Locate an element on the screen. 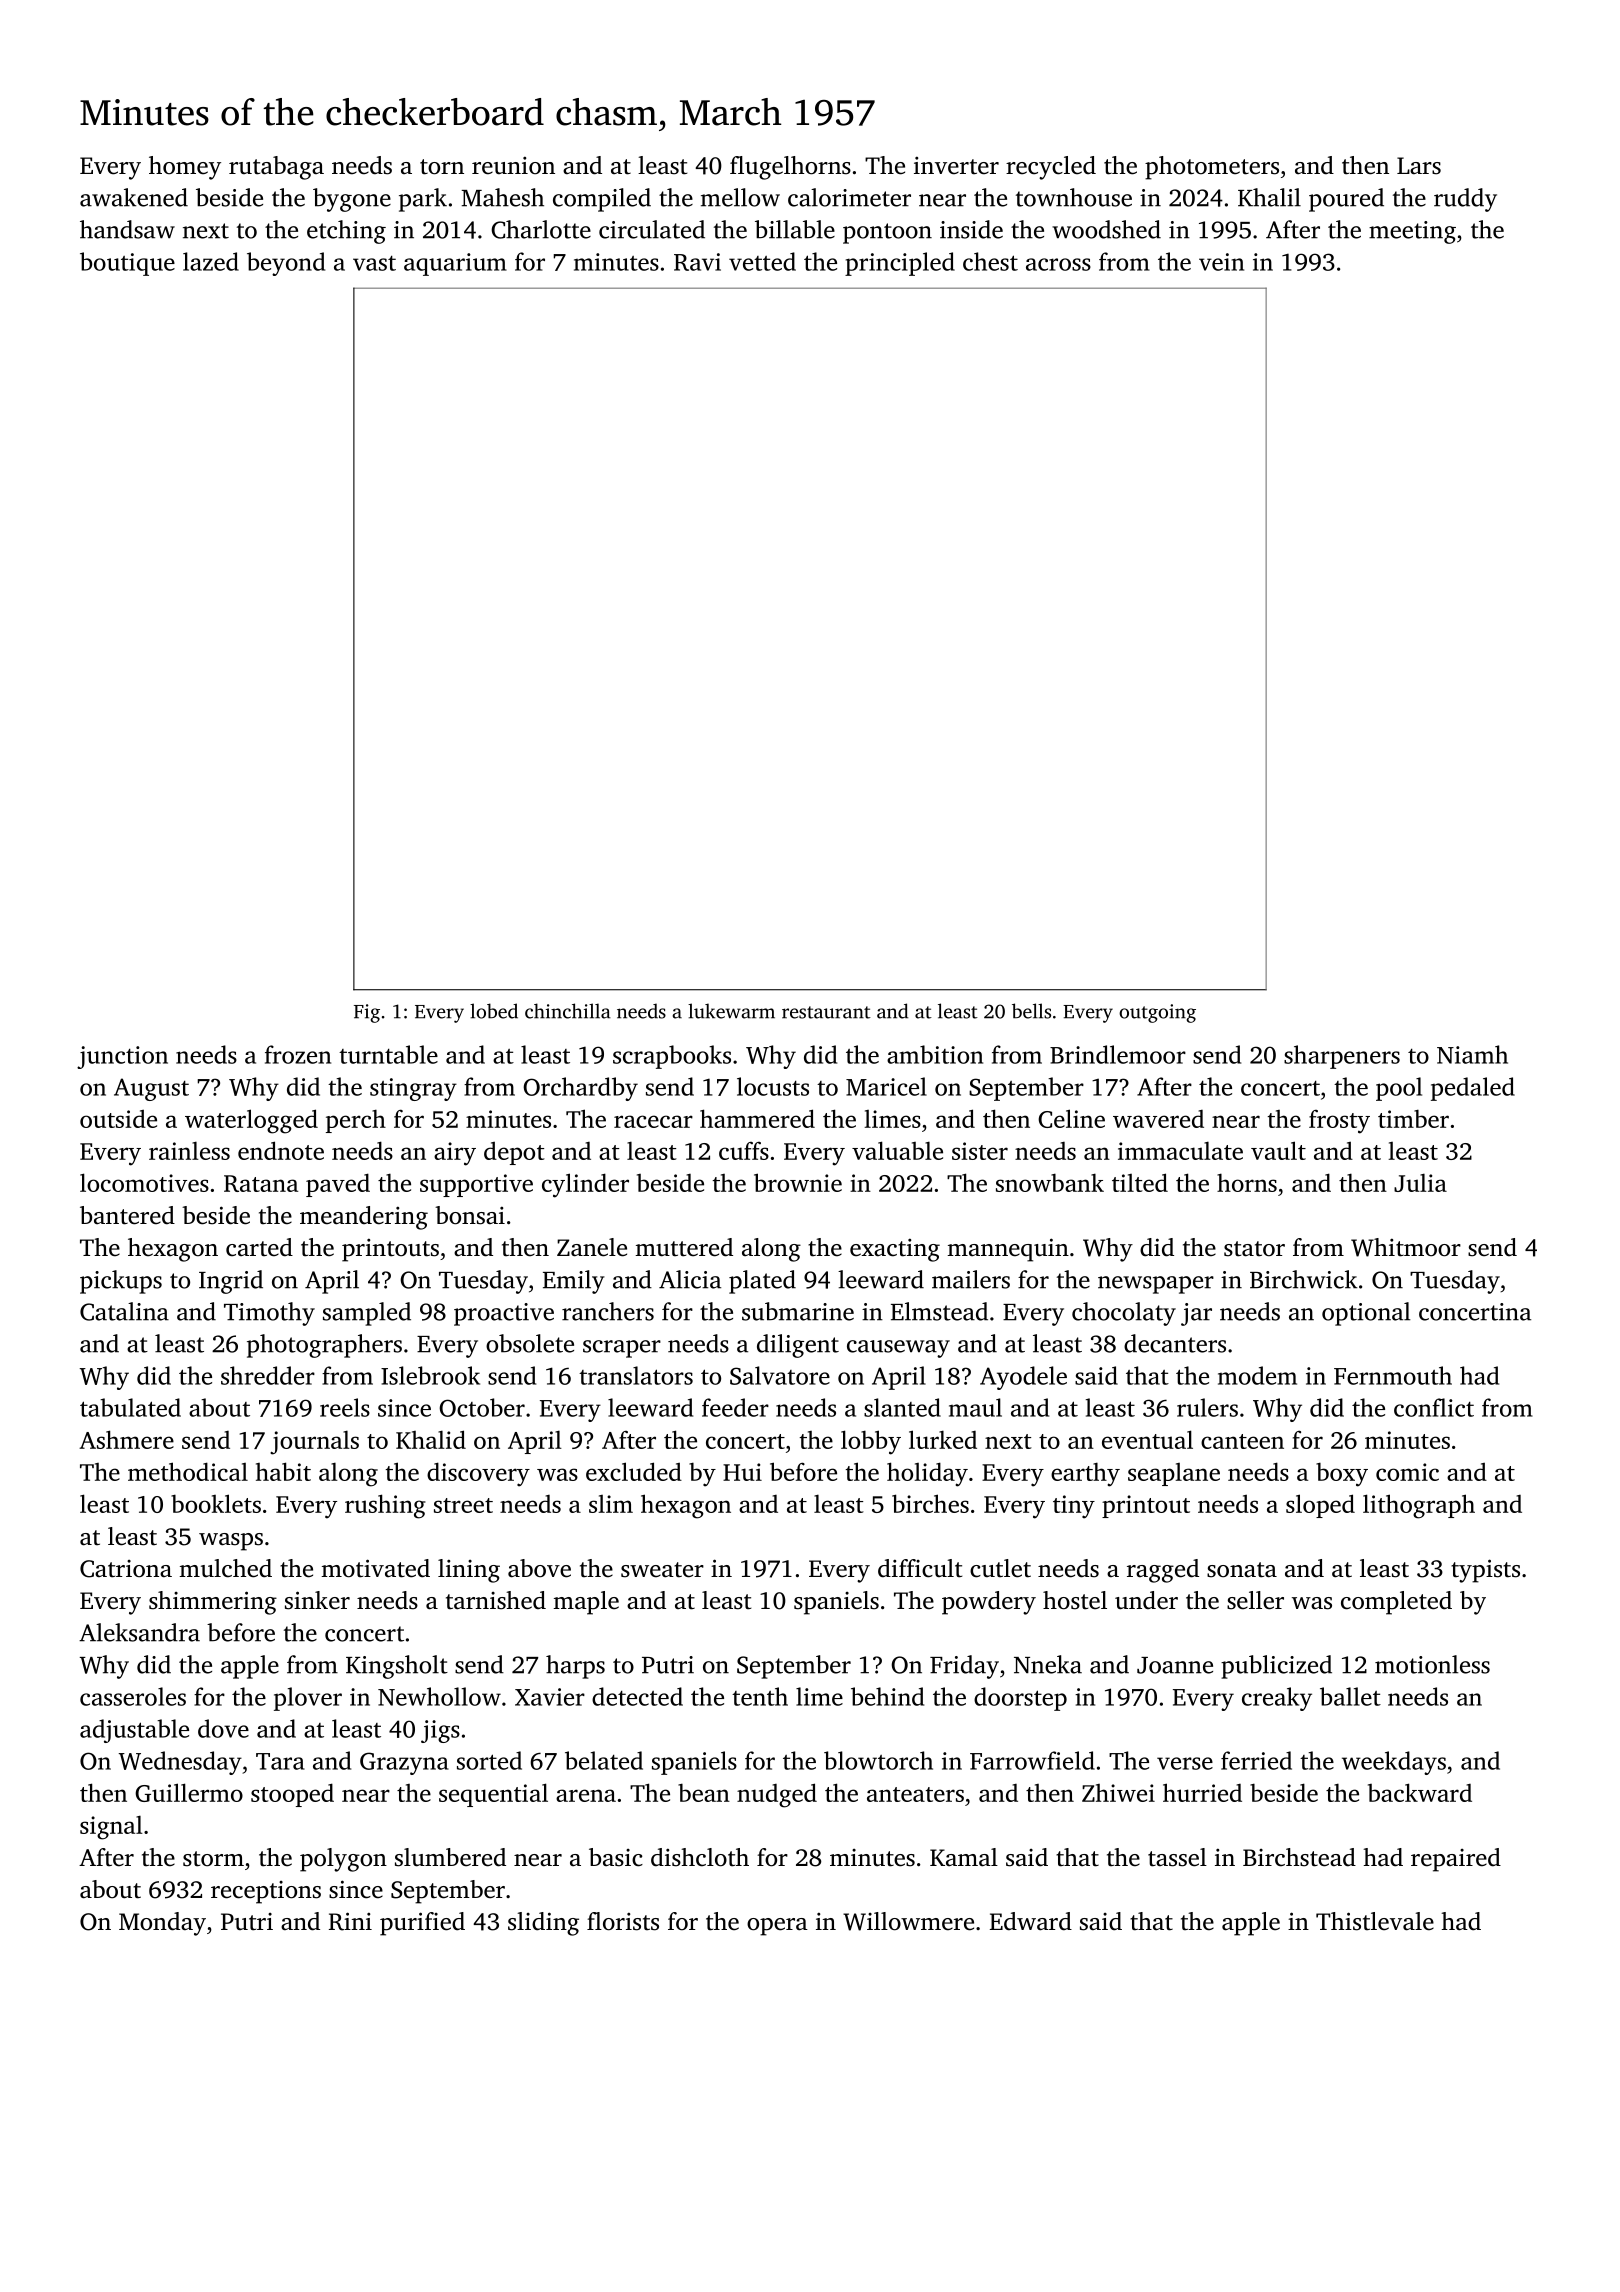 The width and height of the screenshot is (1620, 2292). Julia is located at coordinates (1420, 1182).
